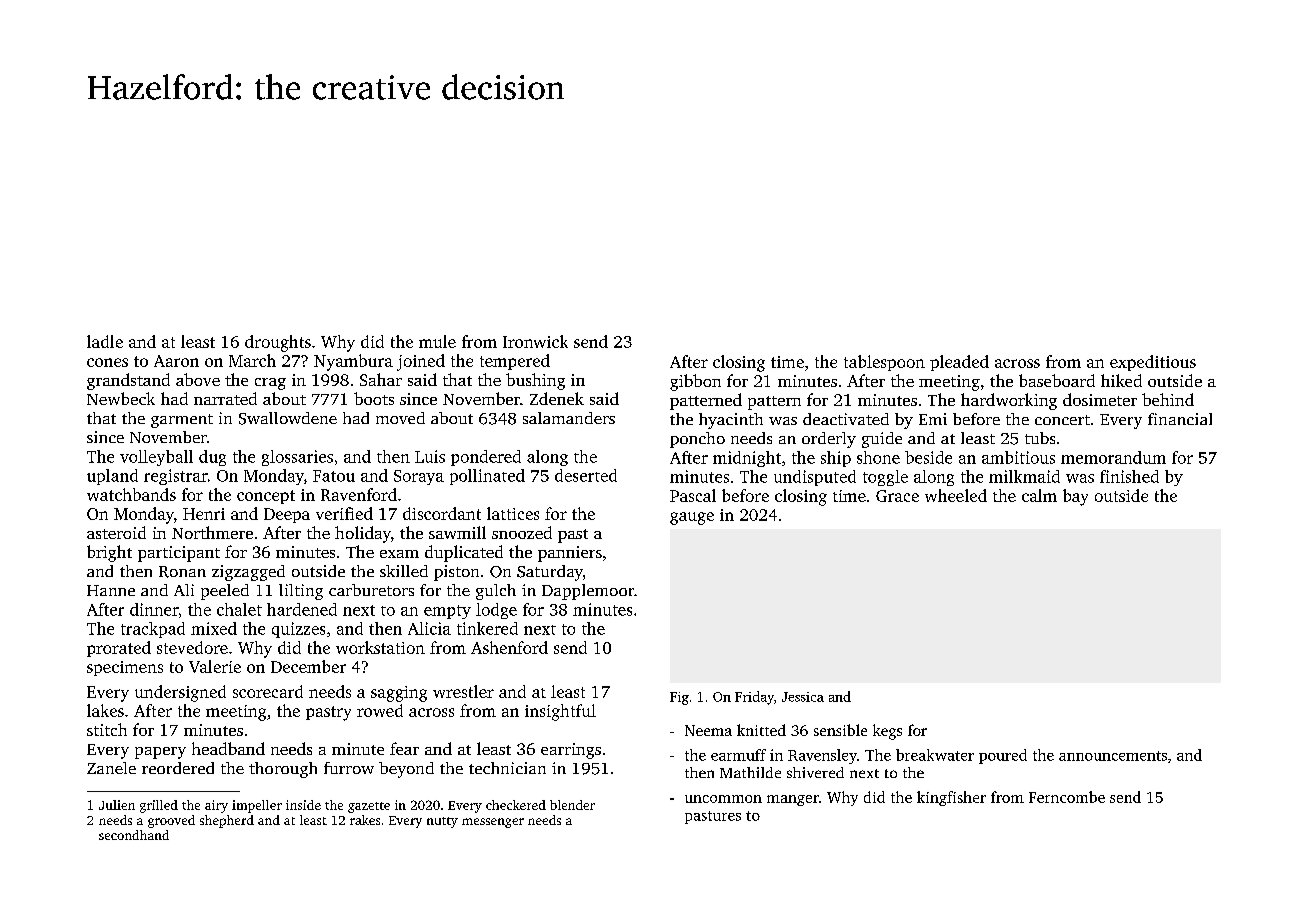 This page has width=1308, height=924. I want to click on gauge, so click(692, 518).
